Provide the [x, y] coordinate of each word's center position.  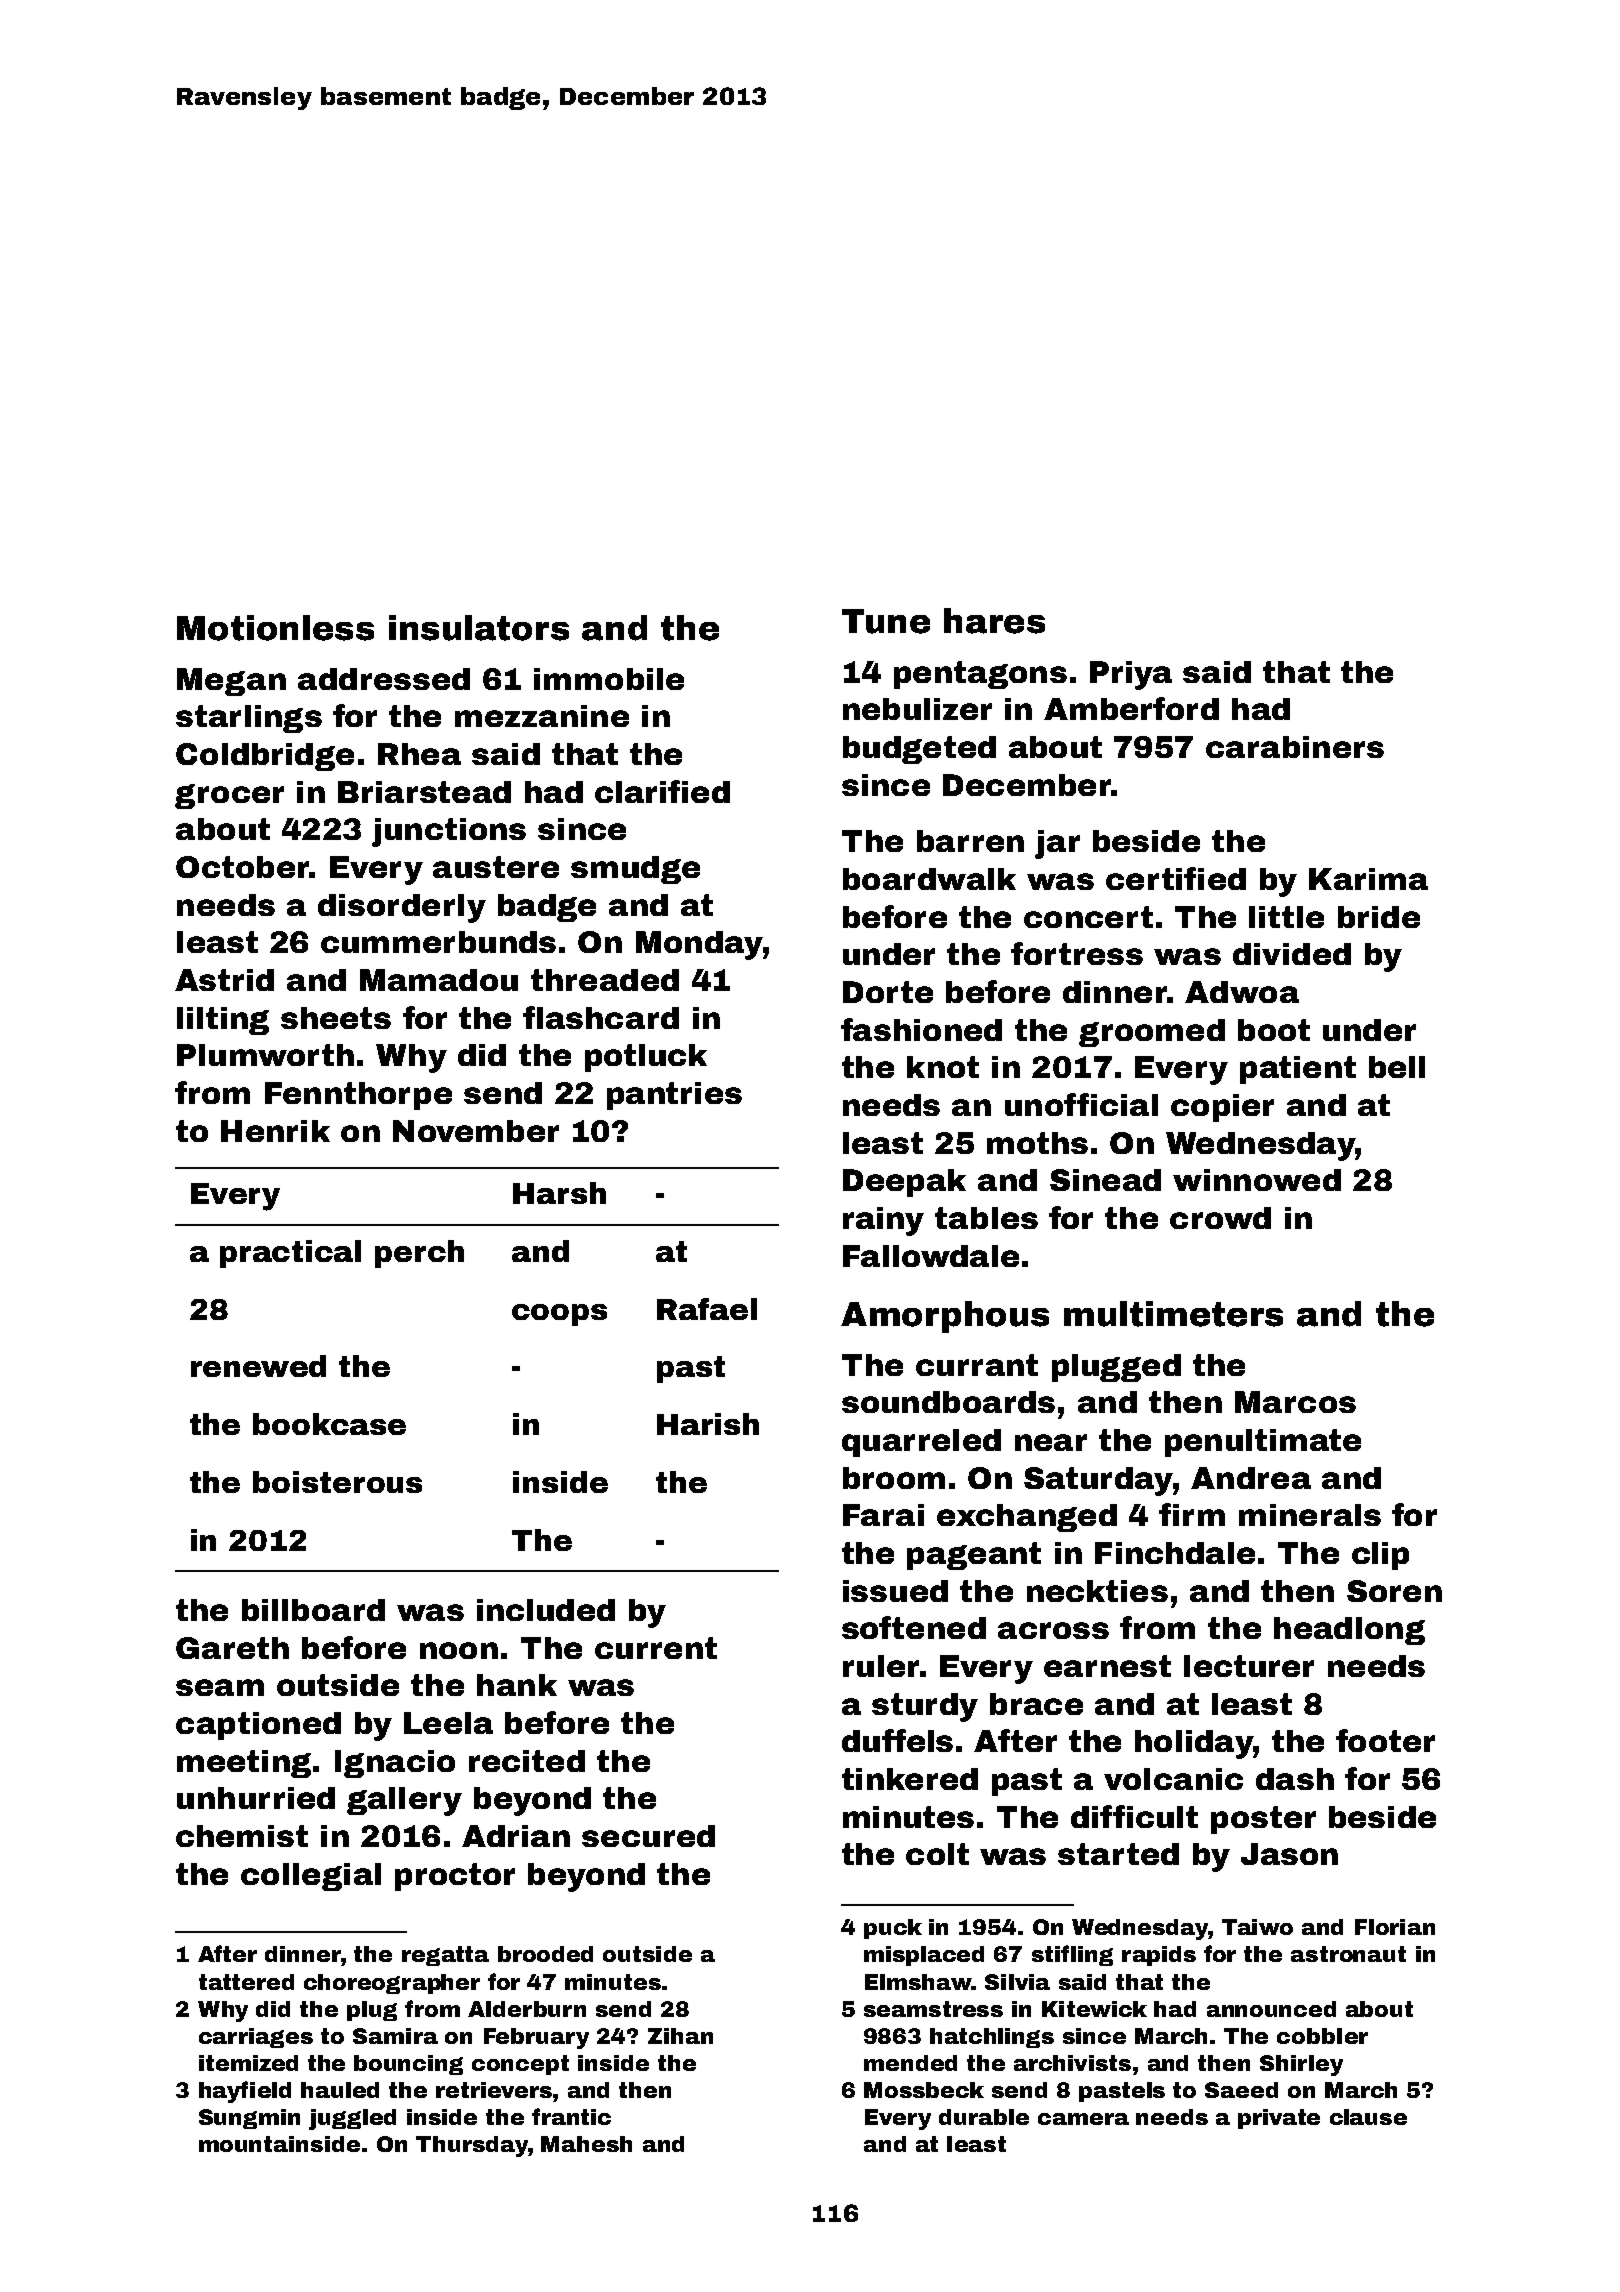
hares [994, 621]
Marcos [1295, 1402]
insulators [479, 628]
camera [1083, 2119]
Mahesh [586, 2144]
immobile [609, 679]
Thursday [472, 2146]
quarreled [921, 1443]
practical [290, 1254]
